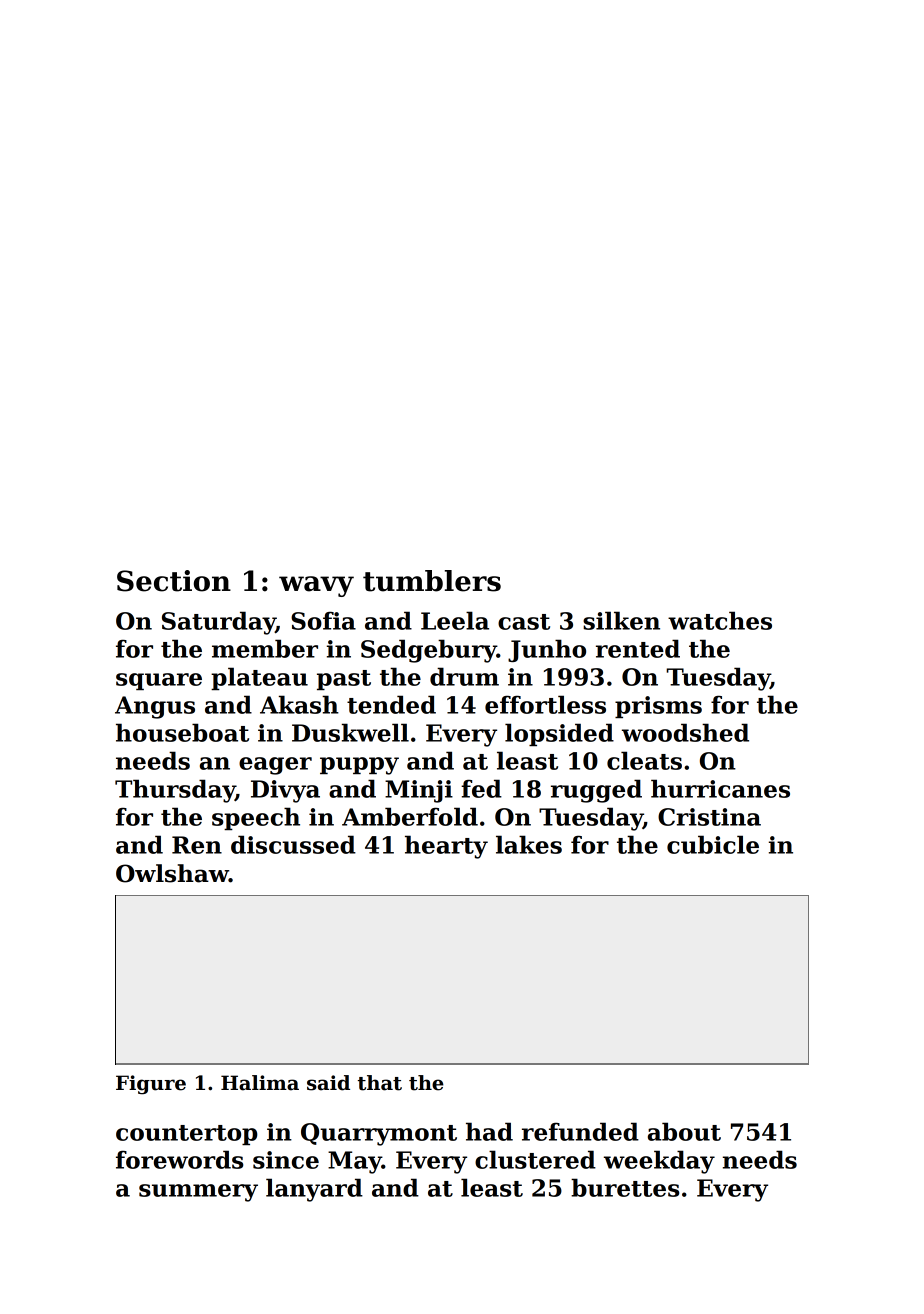 Image resolution: width=924 pixels, height=1314 pixels. I want to click on burettes, so click(625, 1187).
